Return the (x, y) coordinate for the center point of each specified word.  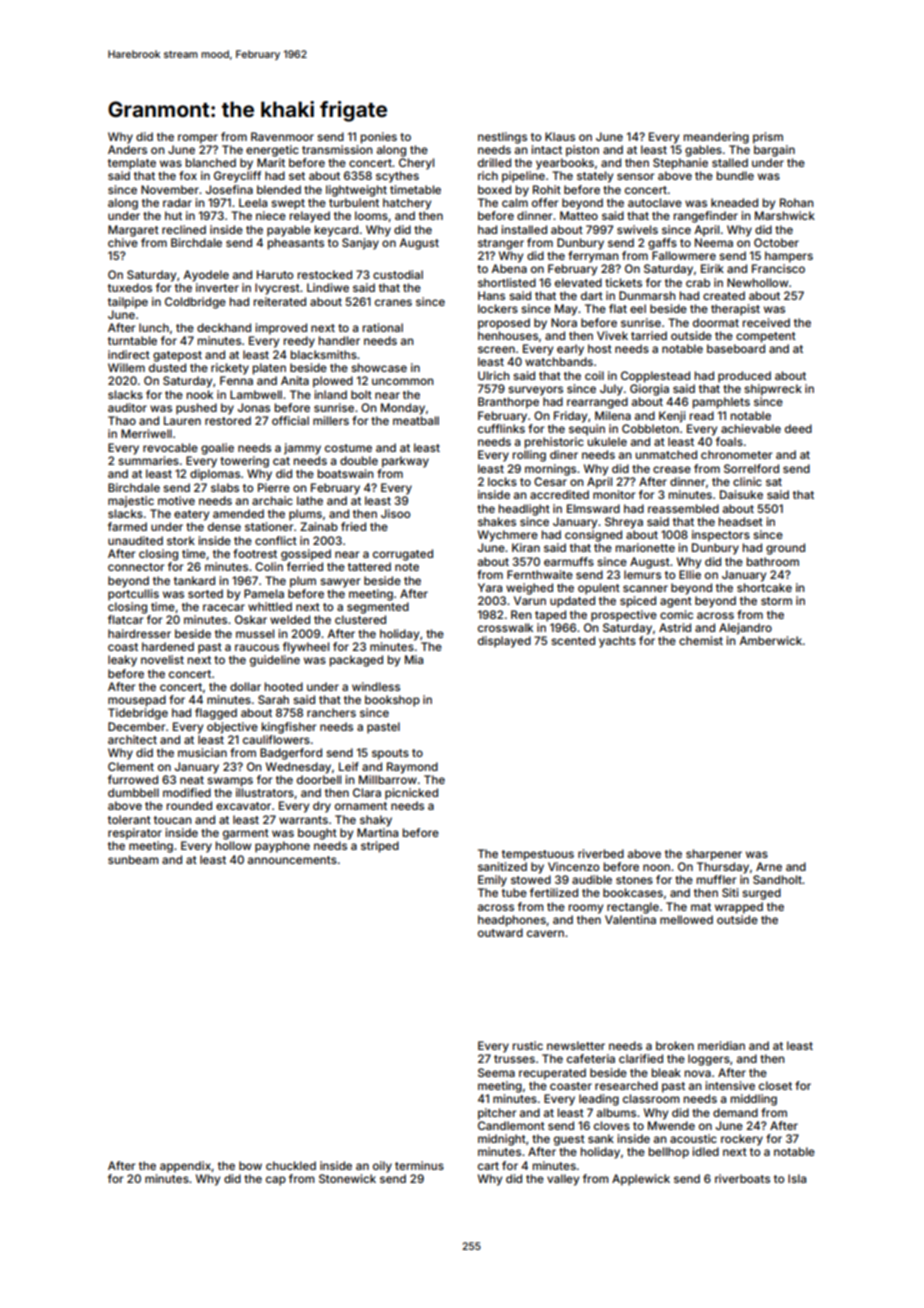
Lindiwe (328, 287)
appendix (185, 1167)
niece (271, 215)
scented (573, 640)
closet (775, 1085)
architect (132, 739)
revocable (170, 447)
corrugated (403, 555)
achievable (751, 428)
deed (798, 428)
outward (500, 932)
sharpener (714, 855)
